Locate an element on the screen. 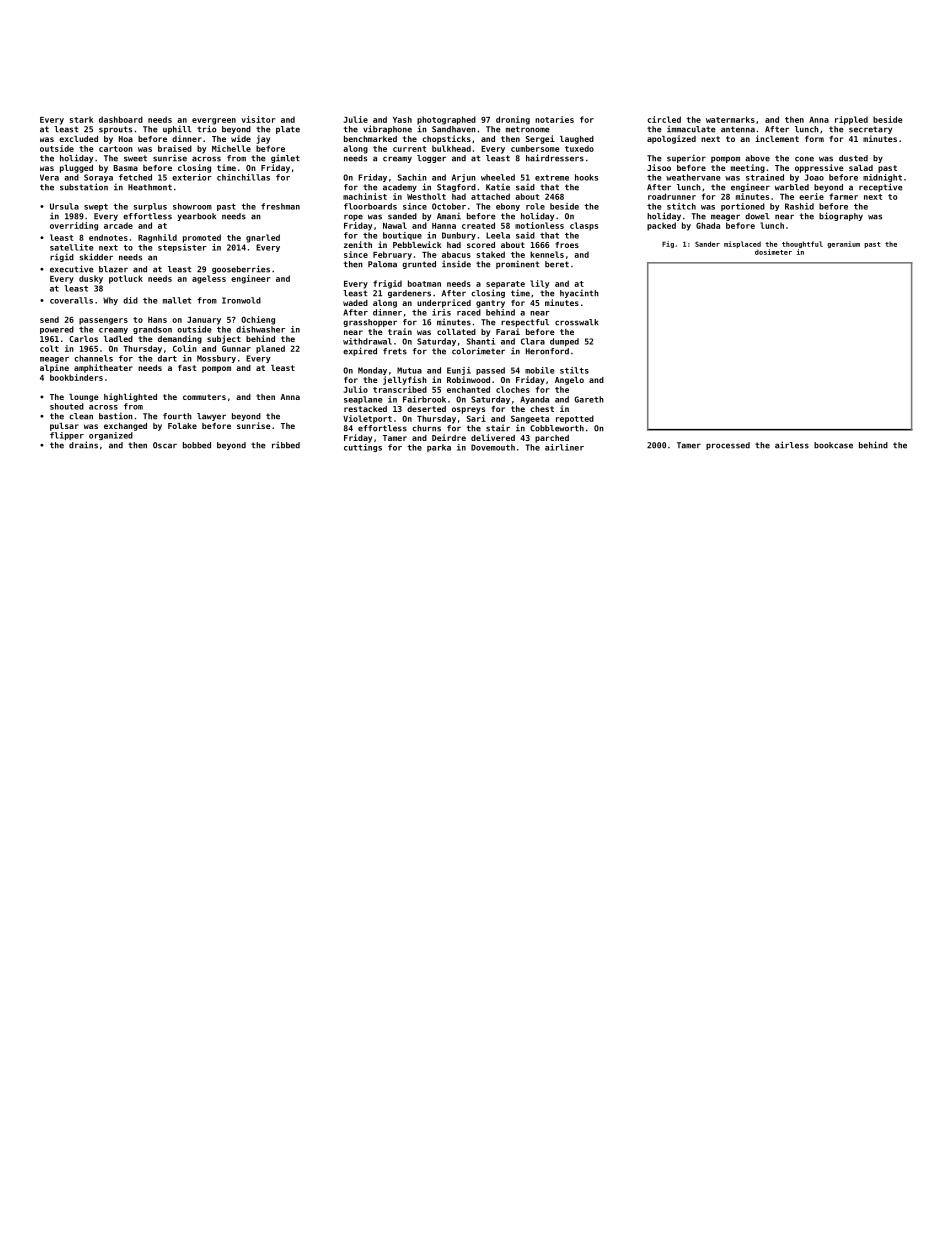  portioned is located at coordinates (743, 207).
